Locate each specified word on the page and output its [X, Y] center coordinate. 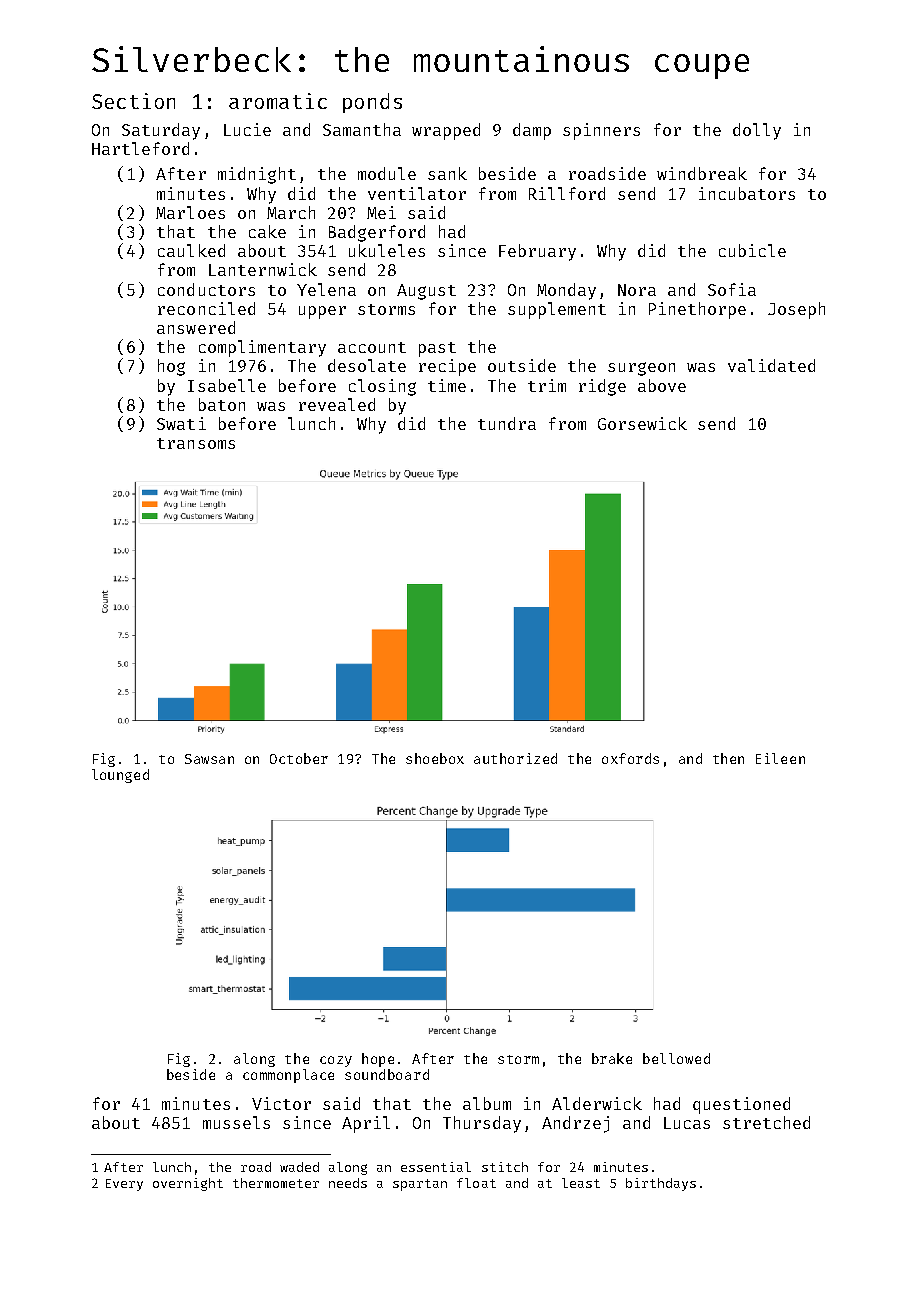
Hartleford [140, 148]
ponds [372, 103]
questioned [741, 1105]
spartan [420, 1185]
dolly [757, 131]
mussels [236, 1122]
